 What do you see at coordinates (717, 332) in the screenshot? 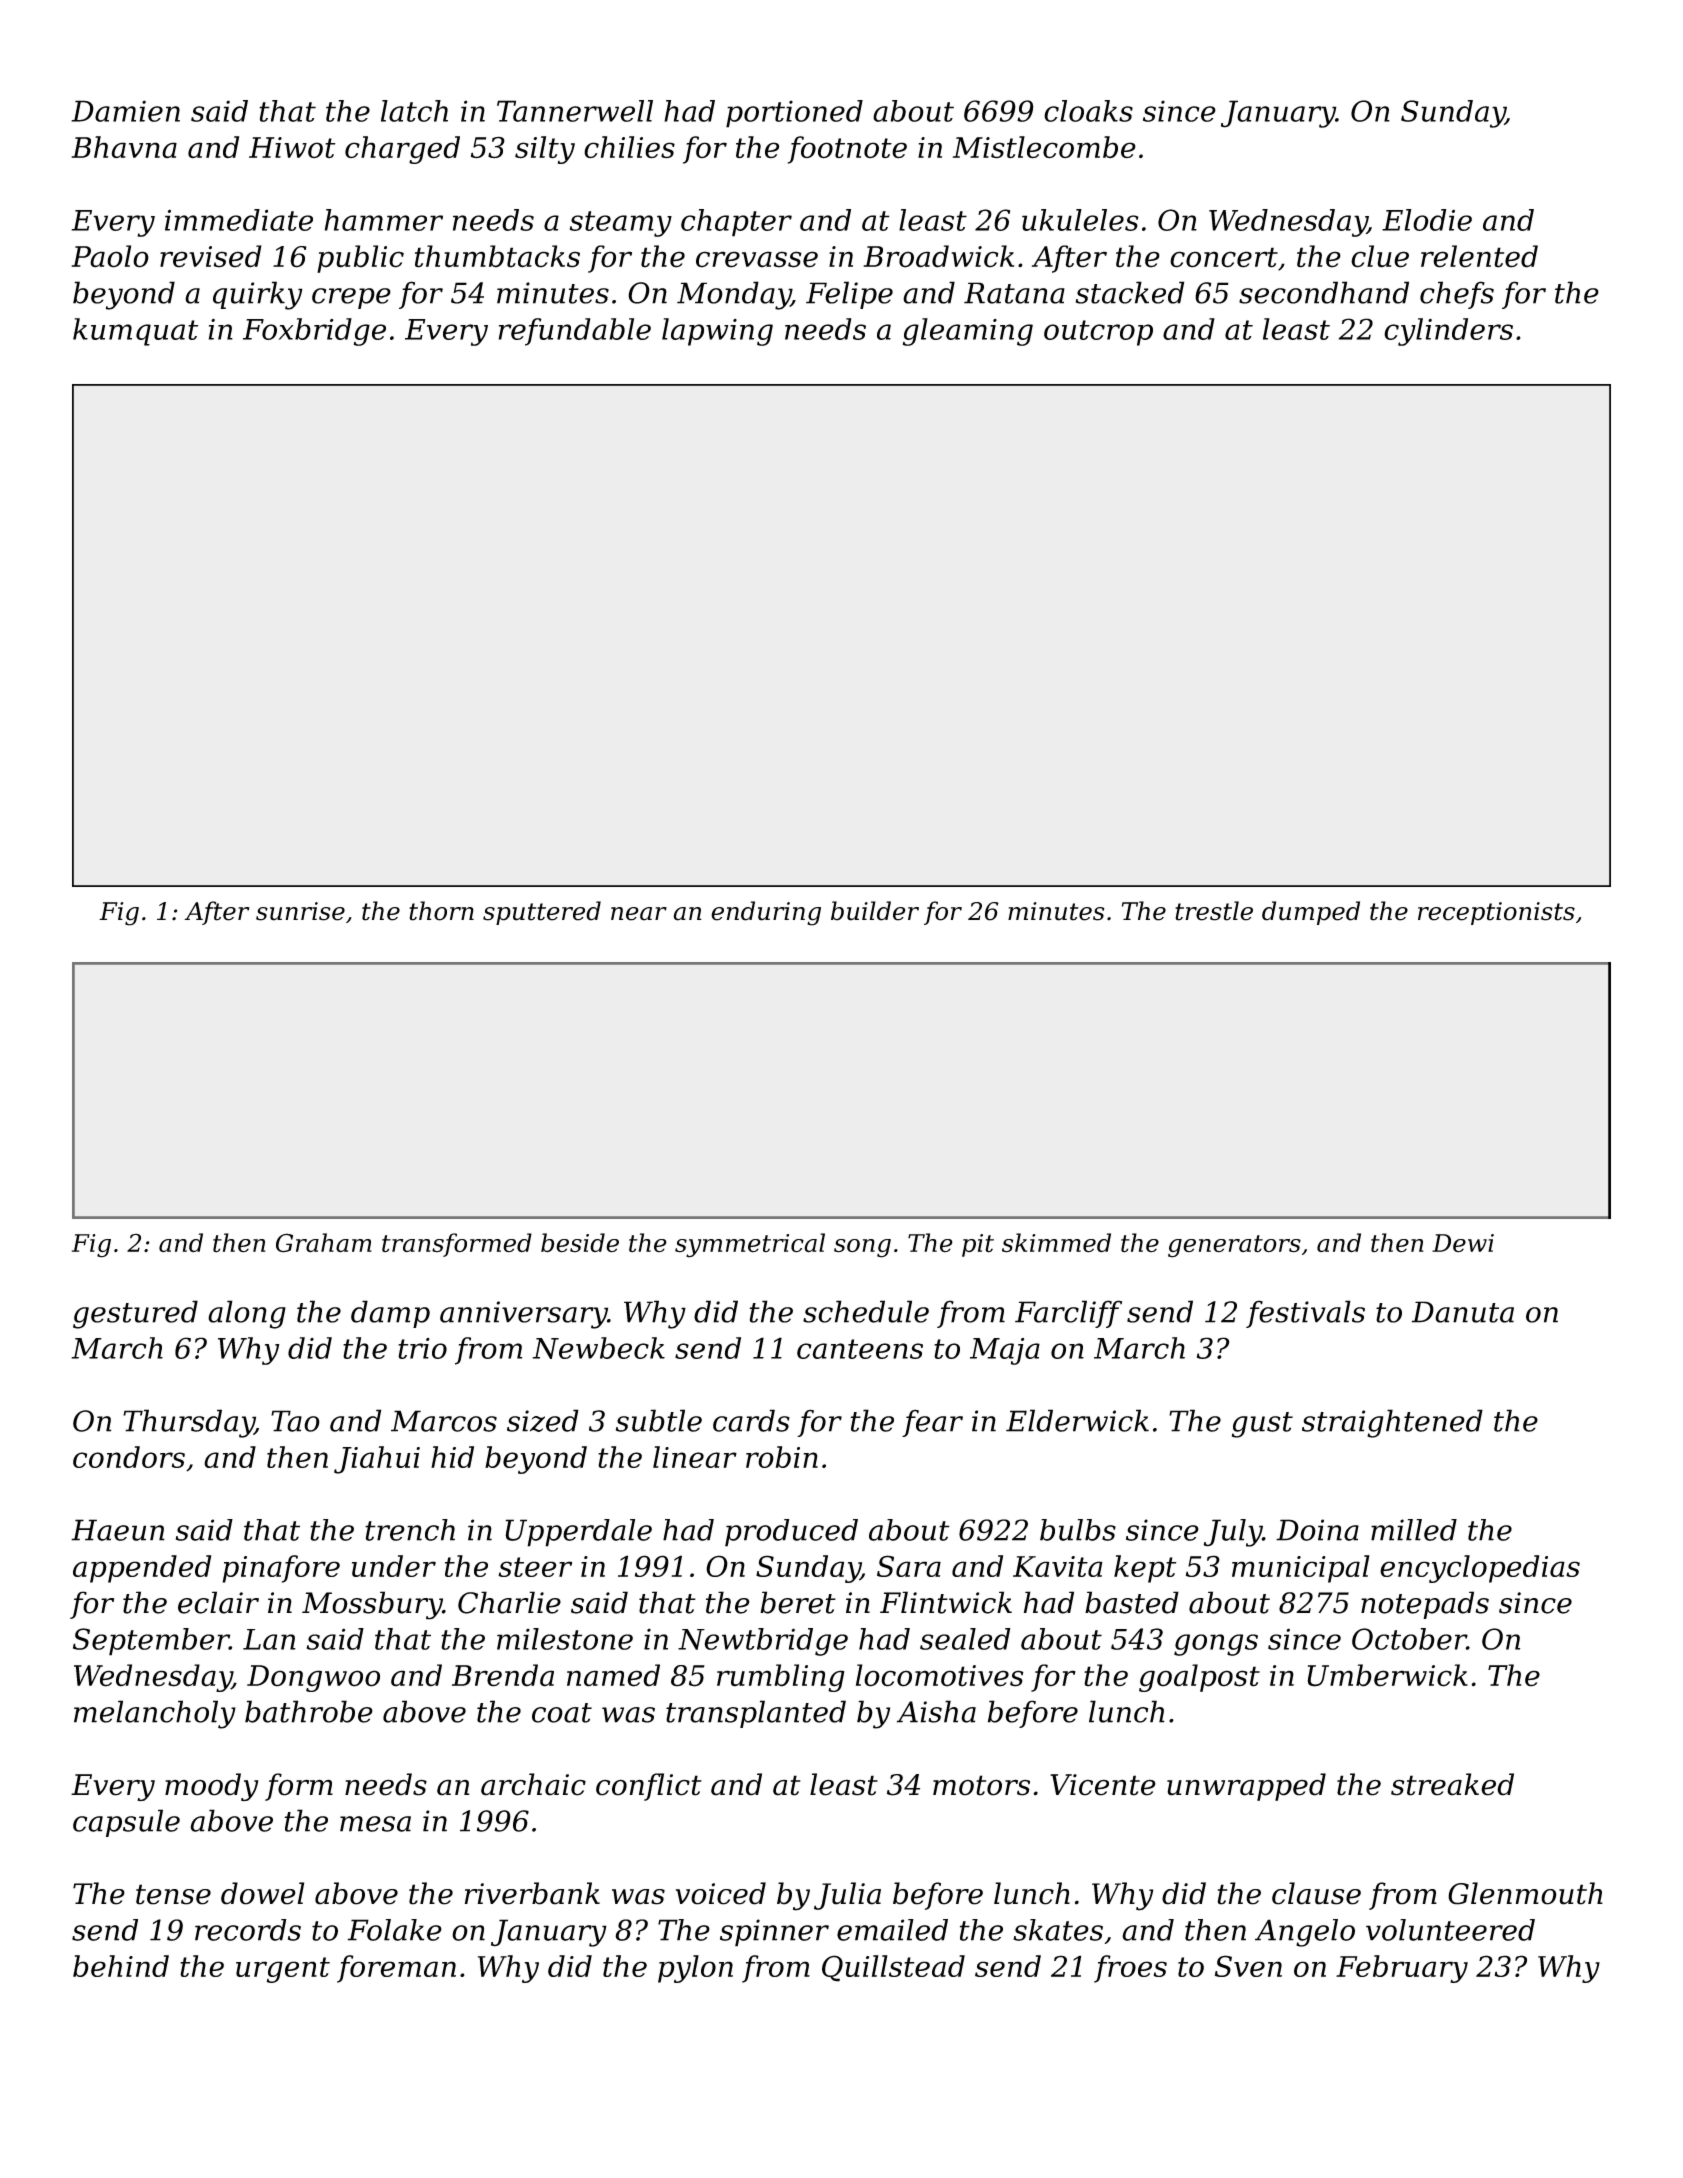
I see `lapwing` at bounding box center [717, 332].
